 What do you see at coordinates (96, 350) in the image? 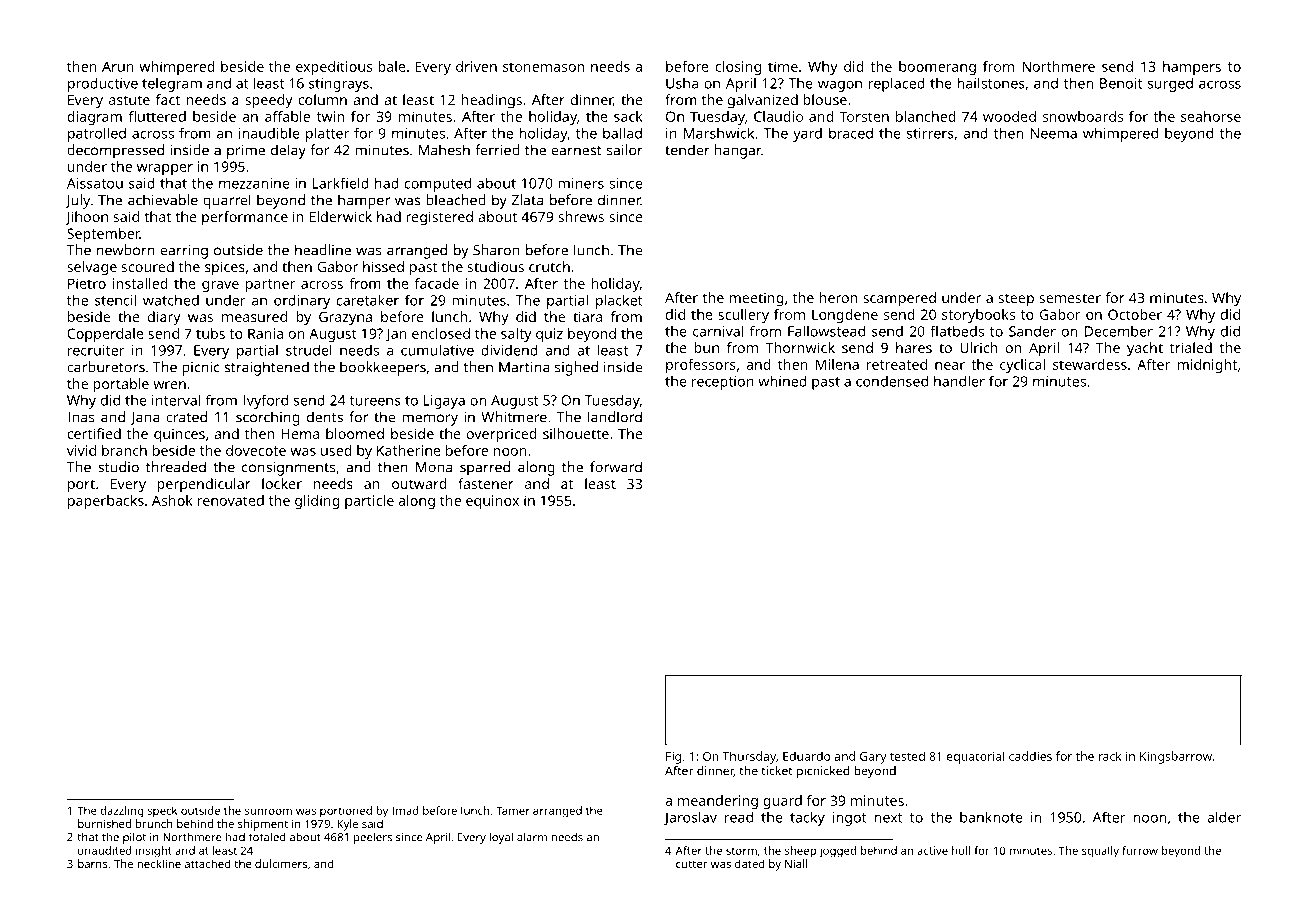
I see `recruiter` at bounding box center [96, 350].
